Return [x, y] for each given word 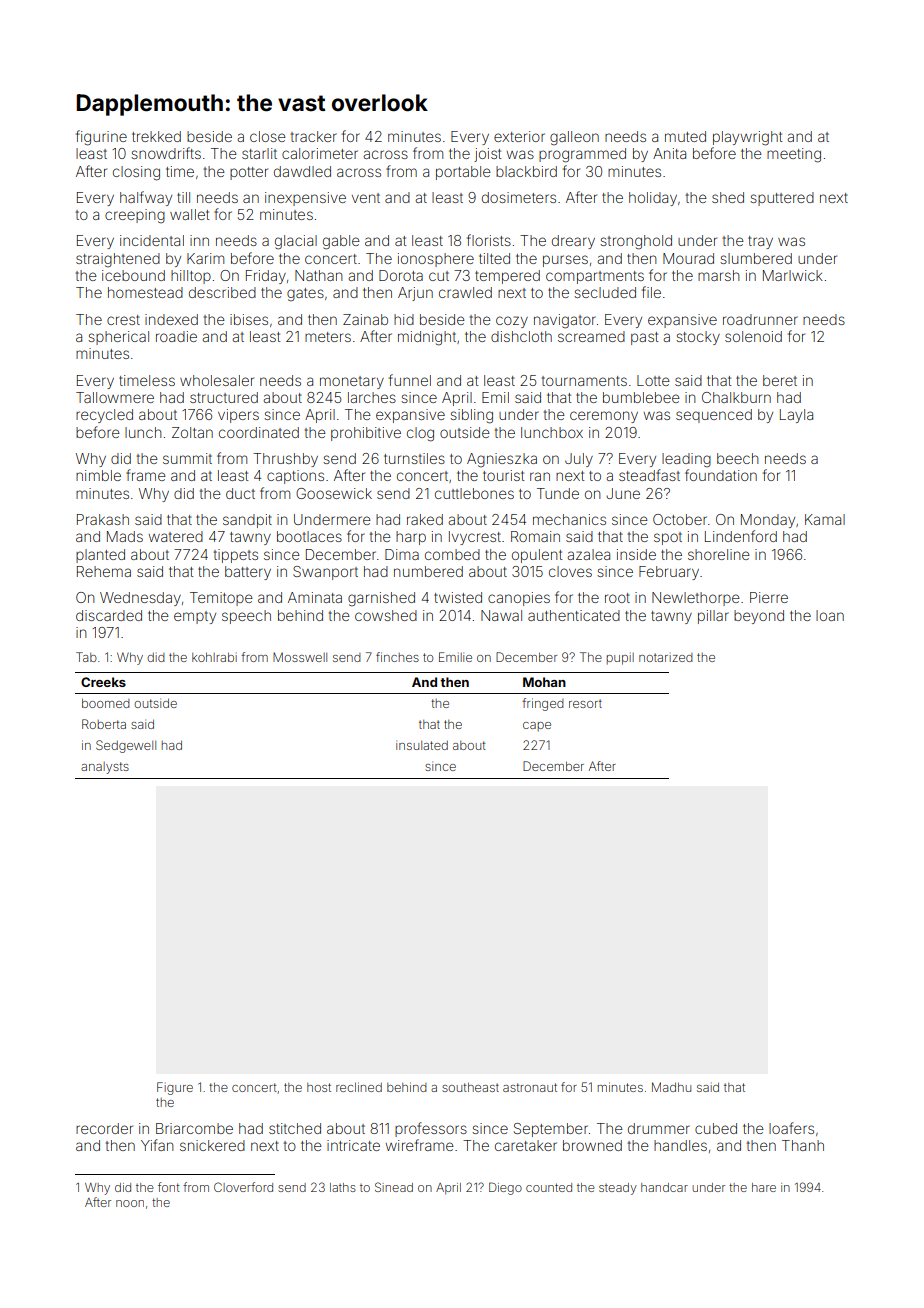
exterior [519, 136]
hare [764, 1187]
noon [130, 1203]
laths [343, 1187]
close [268, 136]
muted [685, 136]
